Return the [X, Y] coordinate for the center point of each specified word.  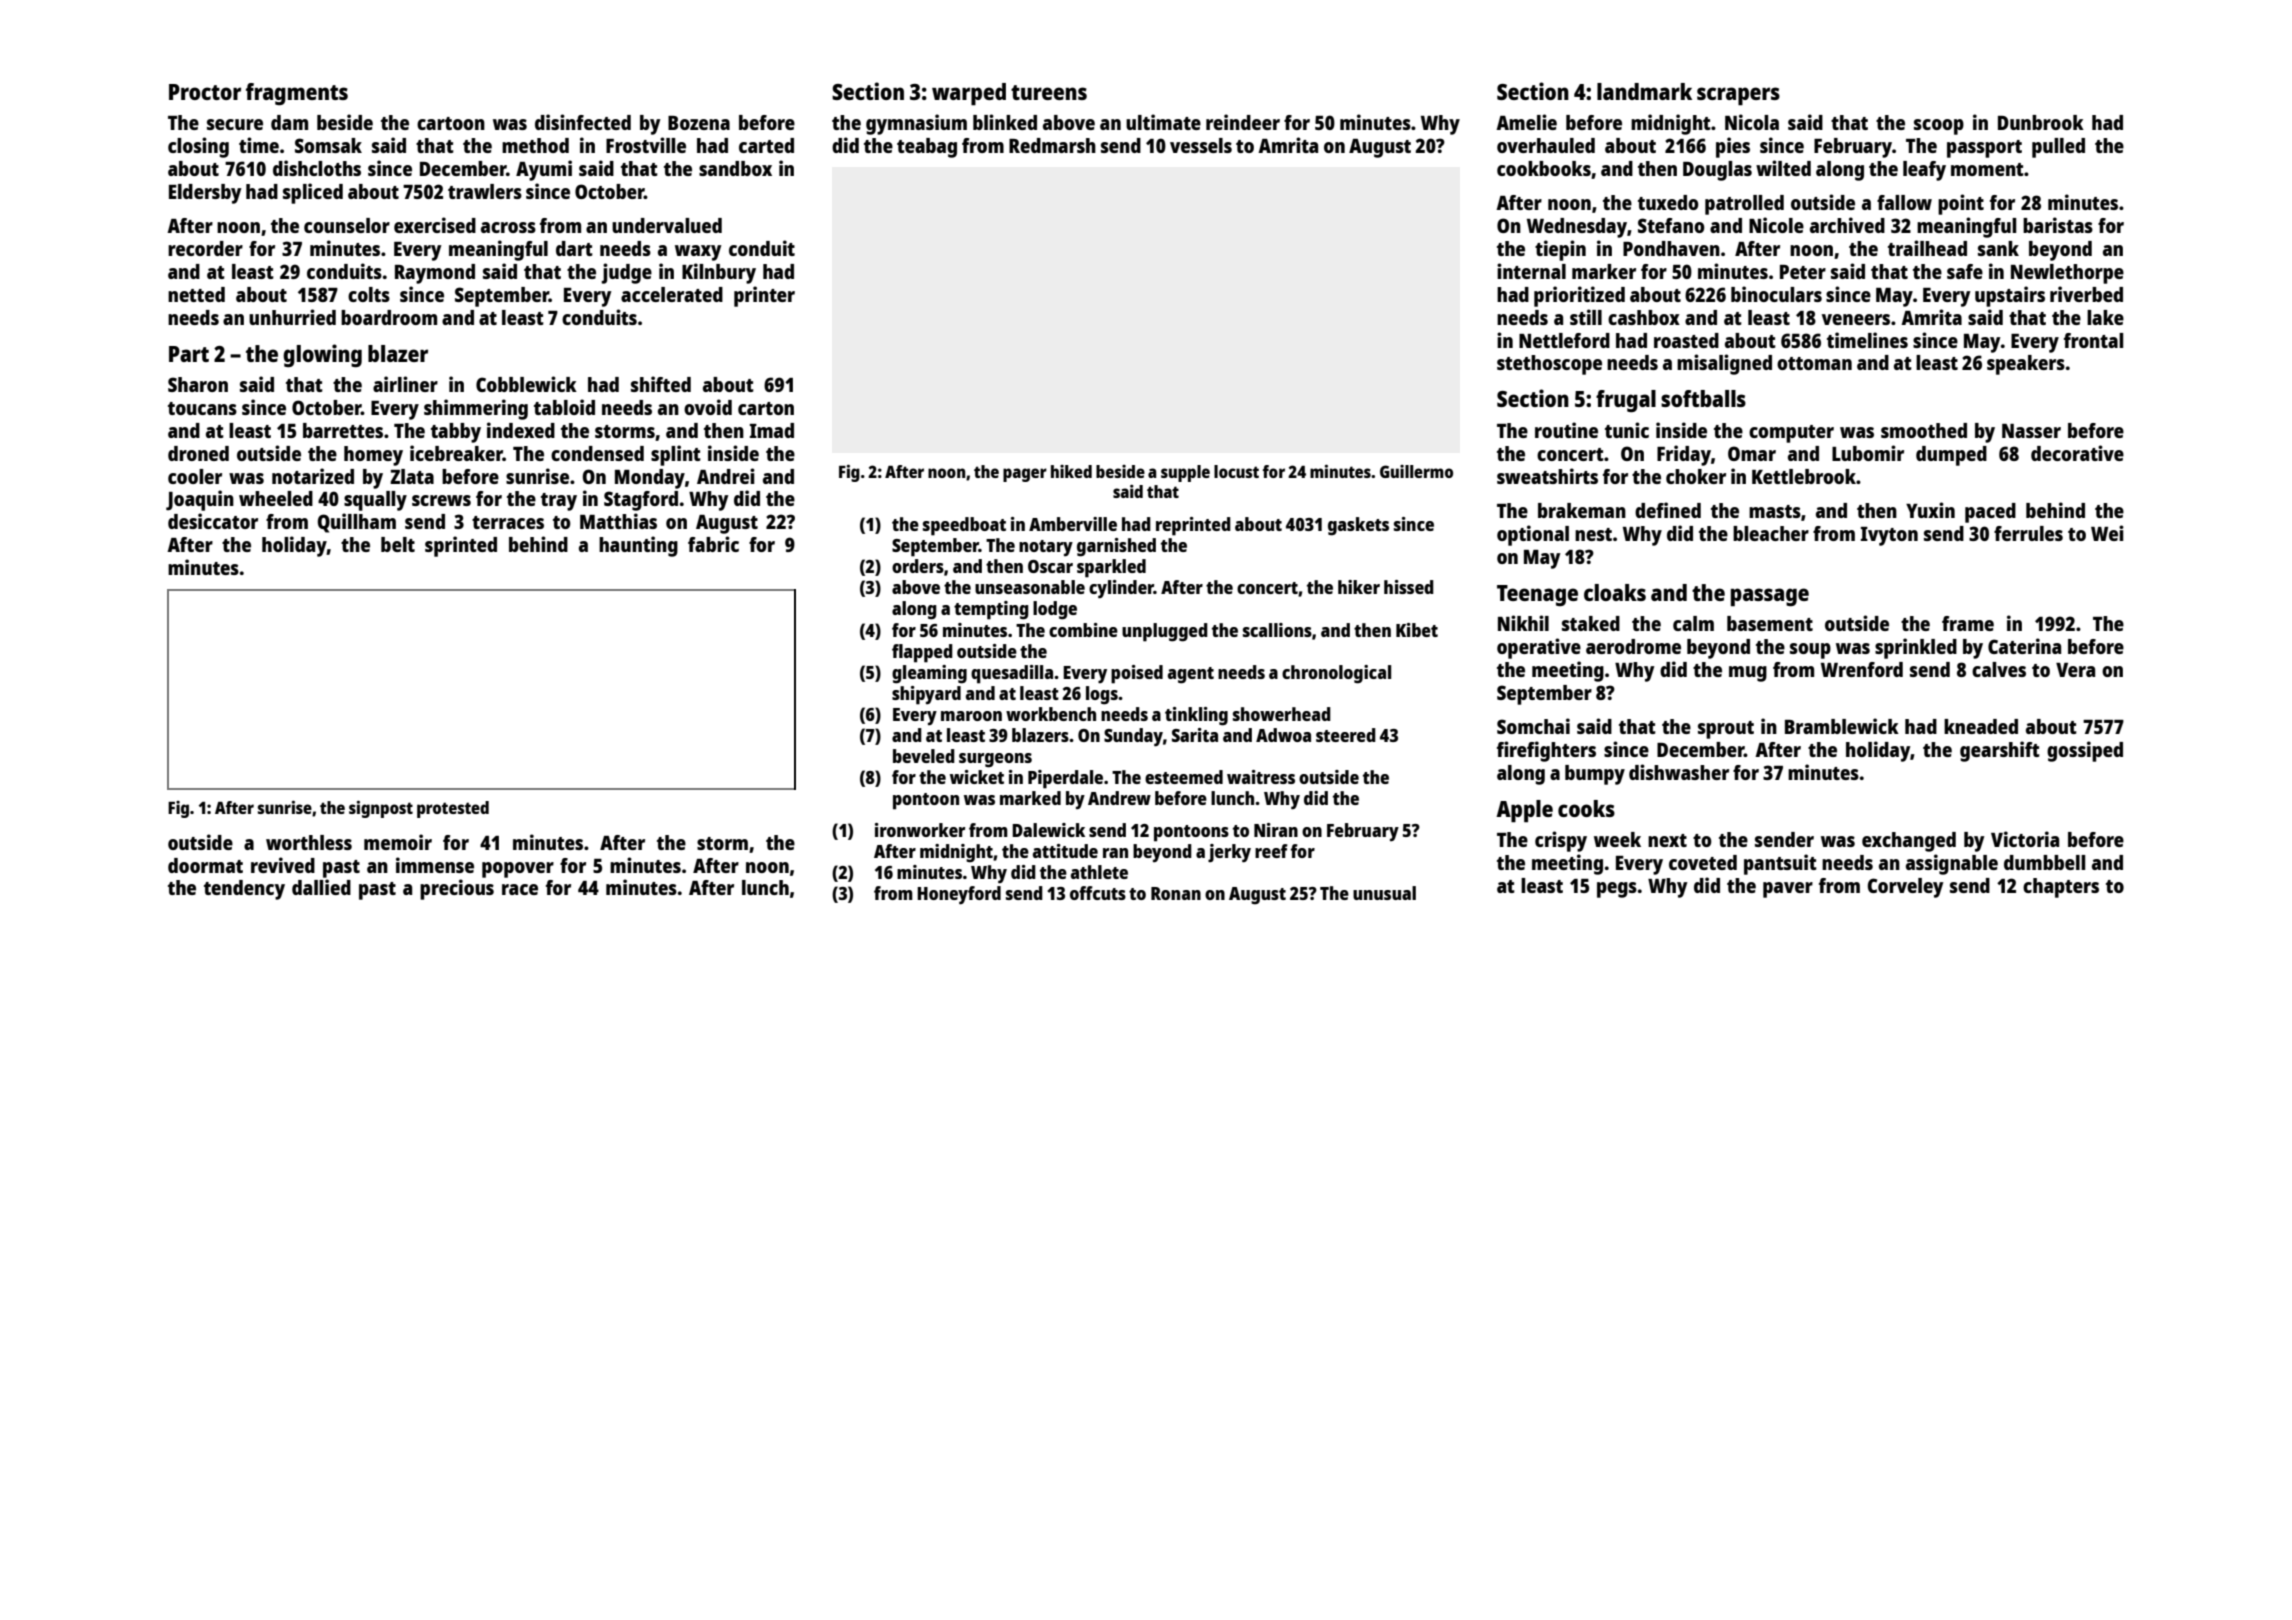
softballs [1703, 398]
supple [1185, 473]
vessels [1201, 145]
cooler [195, 476]
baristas [2058, 225]
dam [289, 122]
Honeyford [959, 895]
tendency [244, 890]
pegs [1617, 890]
